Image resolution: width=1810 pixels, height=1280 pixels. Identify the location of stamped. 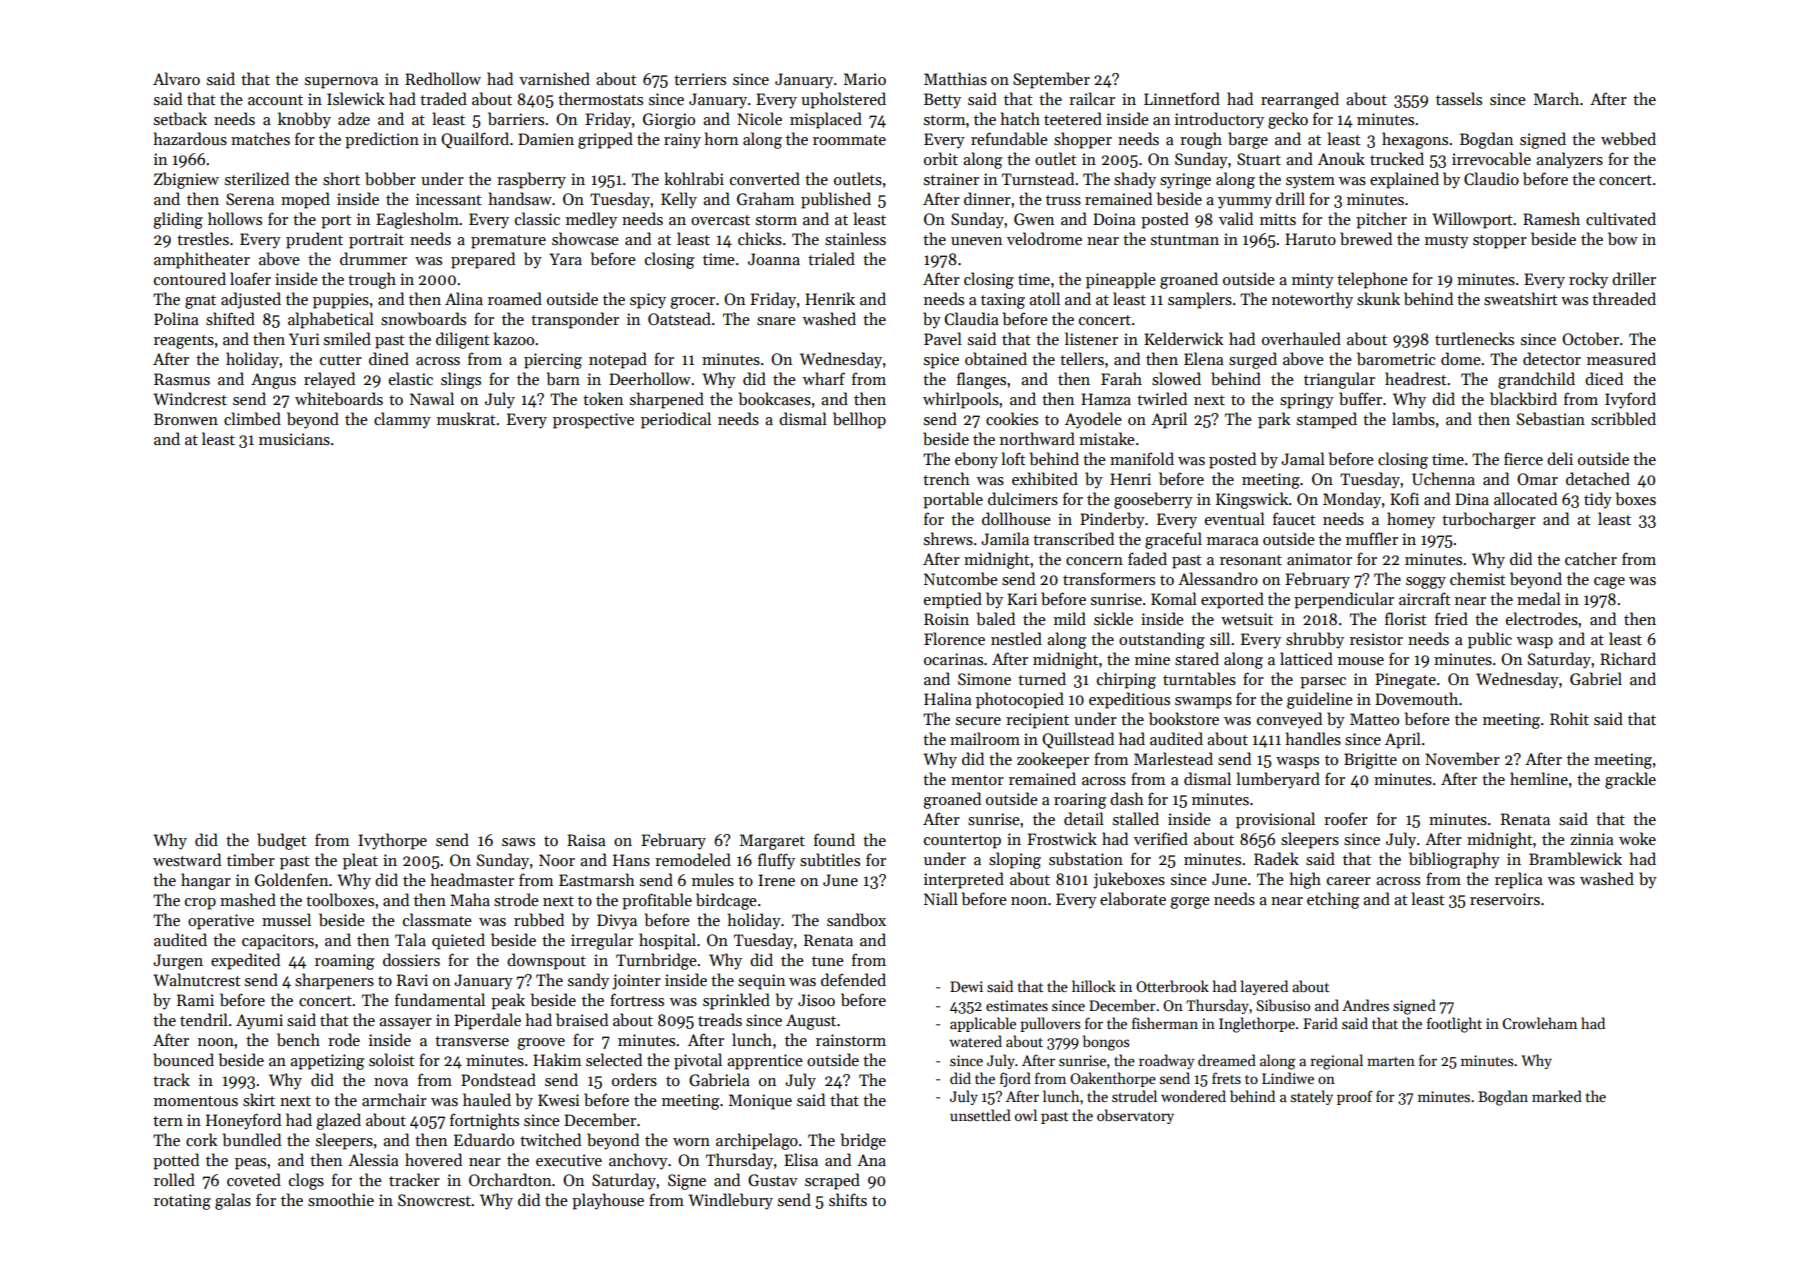
(1327, 420).
